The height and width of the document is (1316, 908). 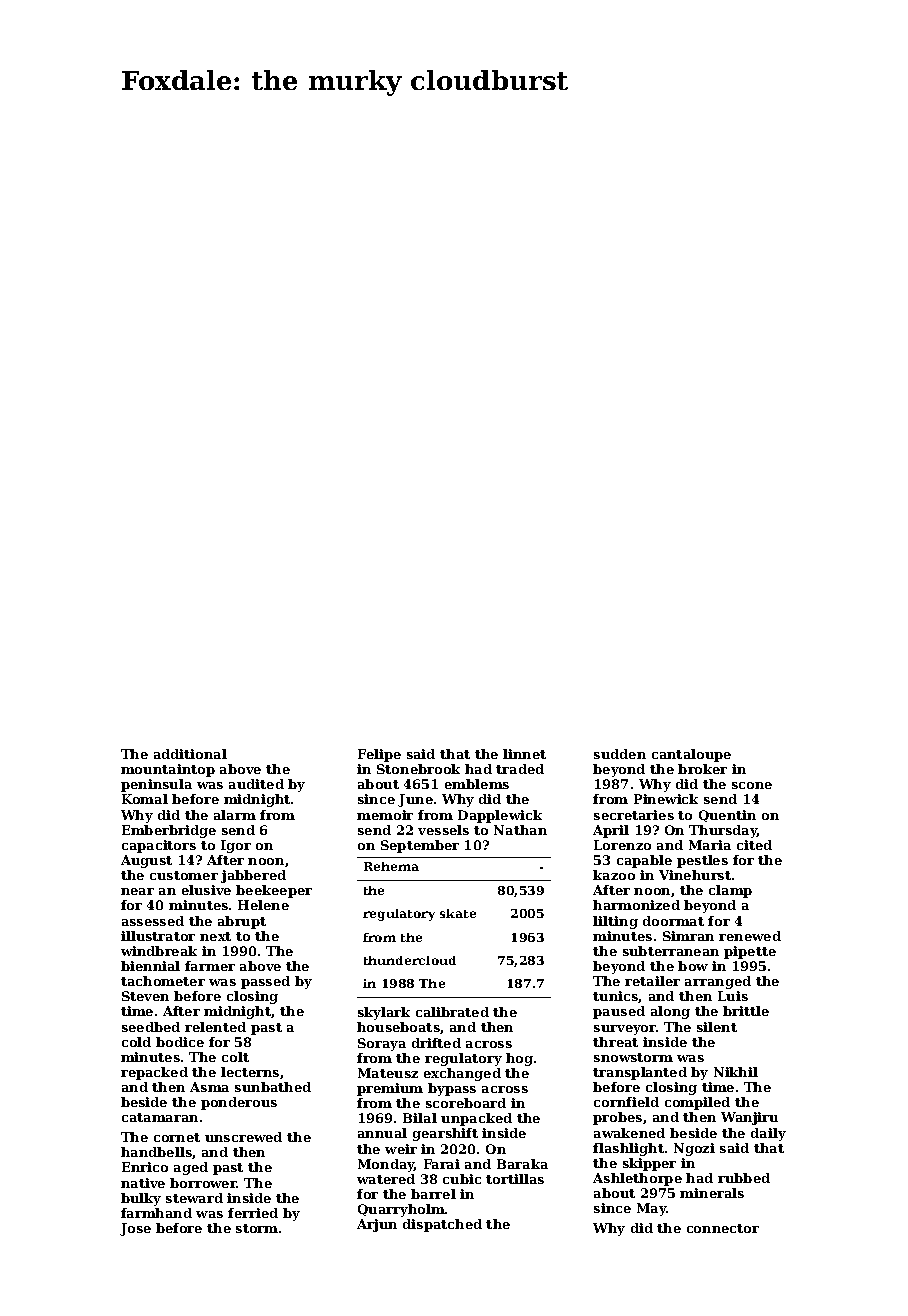 What do you see at coordinates (691, 755) in the document?
I see `cantaloupe` at bounding box center [691, 755].
